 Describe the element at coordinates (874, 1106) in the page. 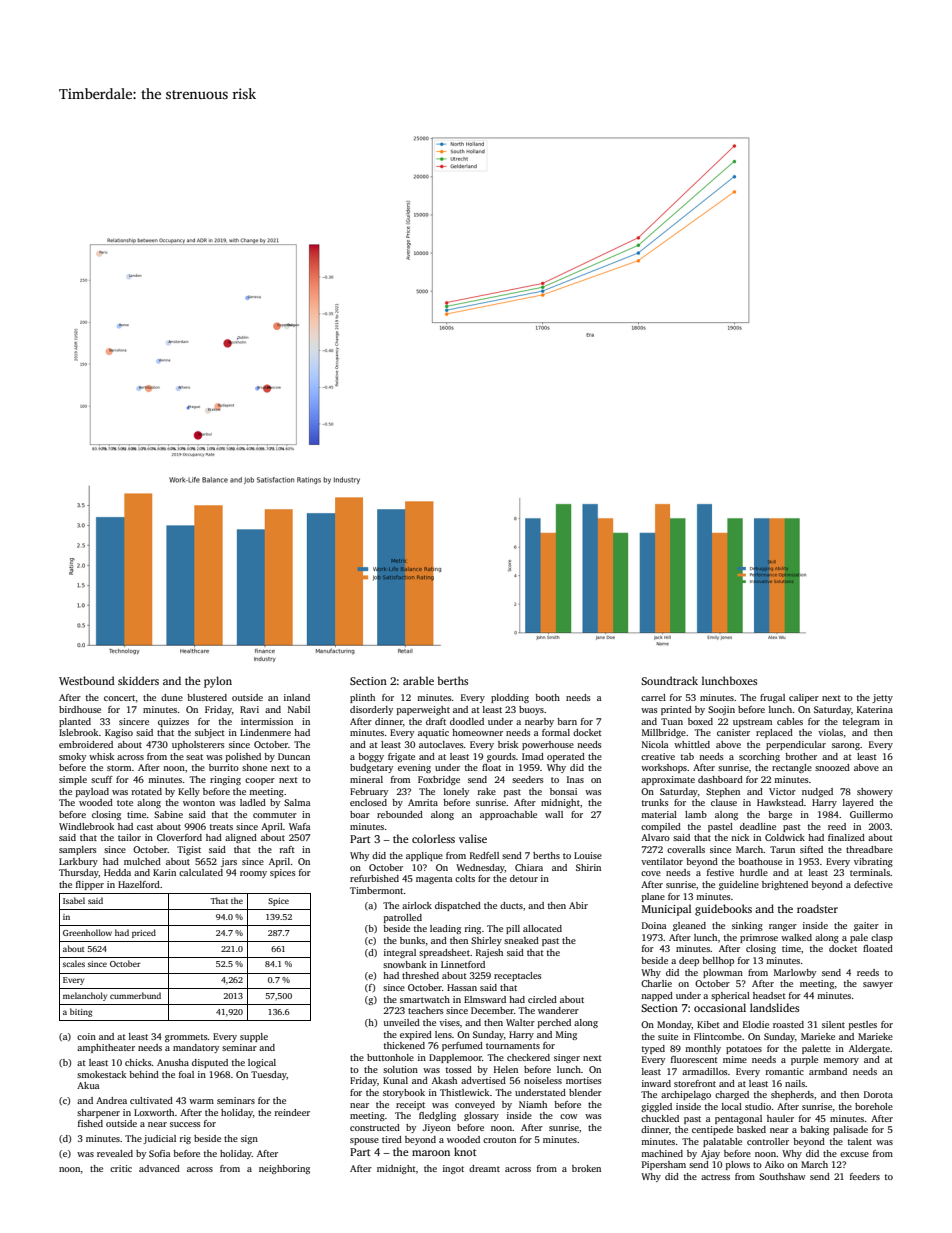

I see `borehole` at that location.
